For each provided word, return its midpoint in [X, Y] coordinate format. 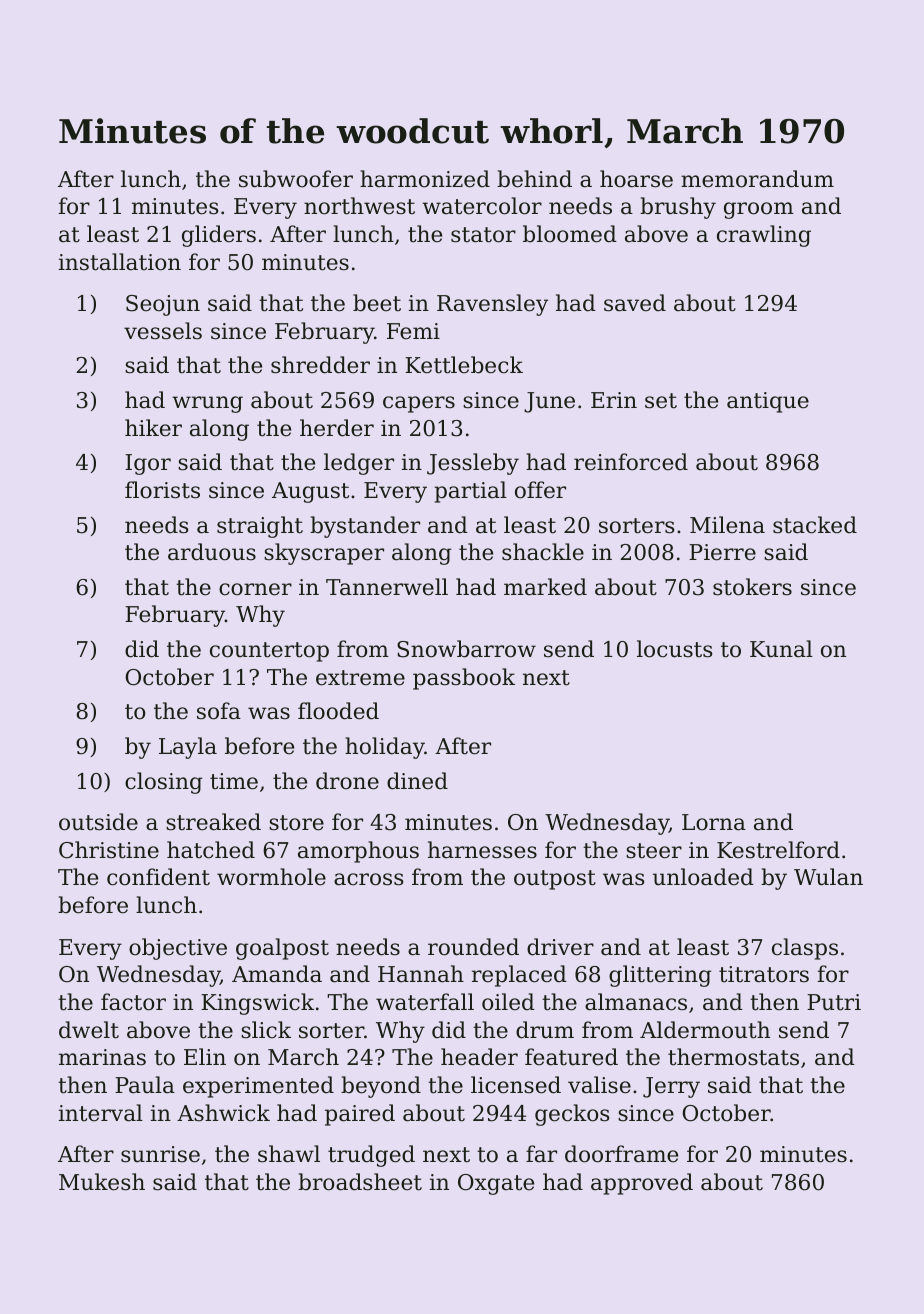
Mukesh [102, 1182]
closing [163, 783]
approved [642, 1184]
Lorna [714, 822]
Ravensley [492, 305]
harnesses [482, 850]
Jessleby [473, 464]
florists [162, 490]
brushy [678, 208]
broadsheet [360, 1182]
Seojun [163, 305]
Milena [727, 525]
